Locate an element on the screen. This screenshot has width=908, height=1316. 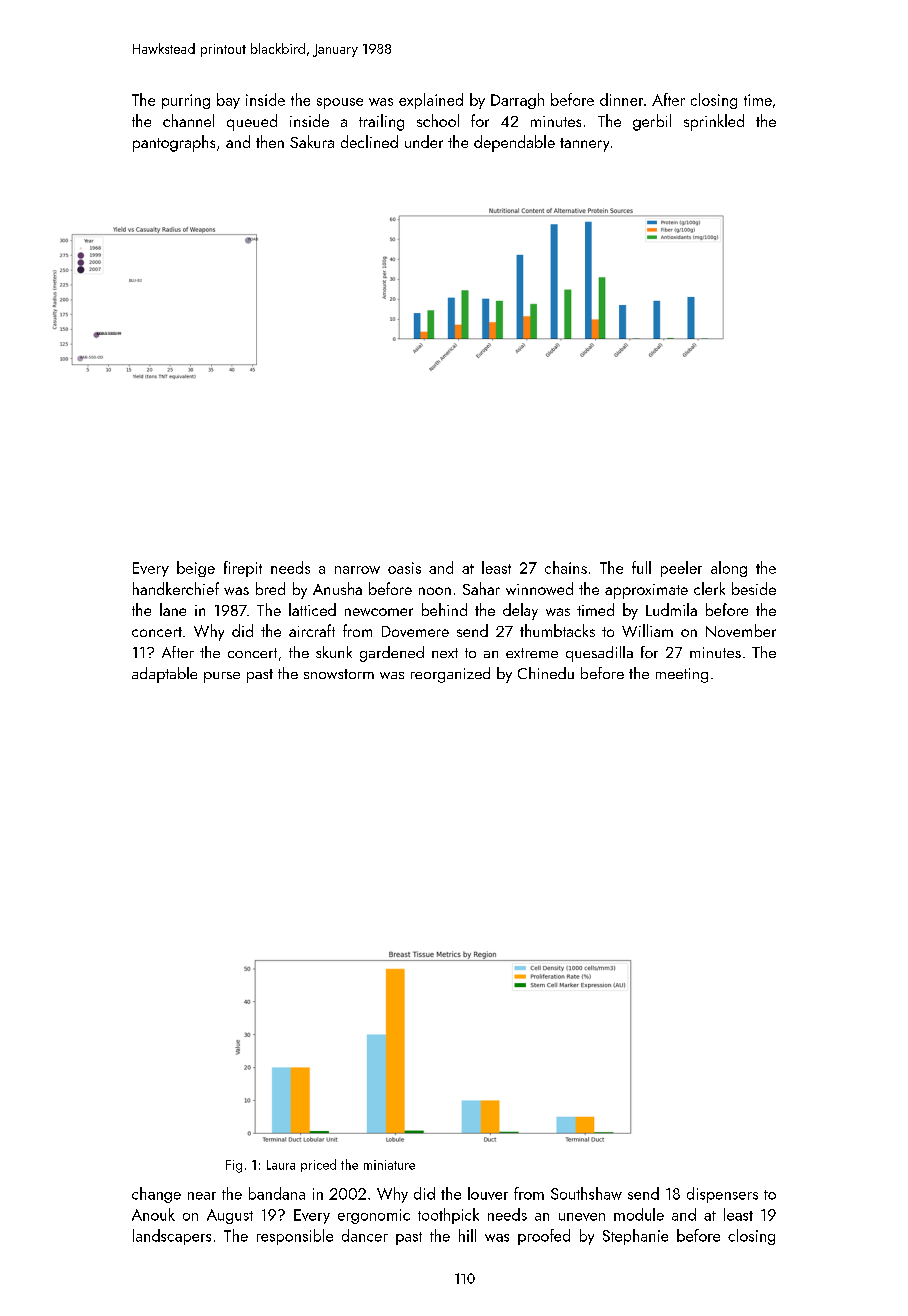
Stephanie is located at coordinates (635, 1237).
